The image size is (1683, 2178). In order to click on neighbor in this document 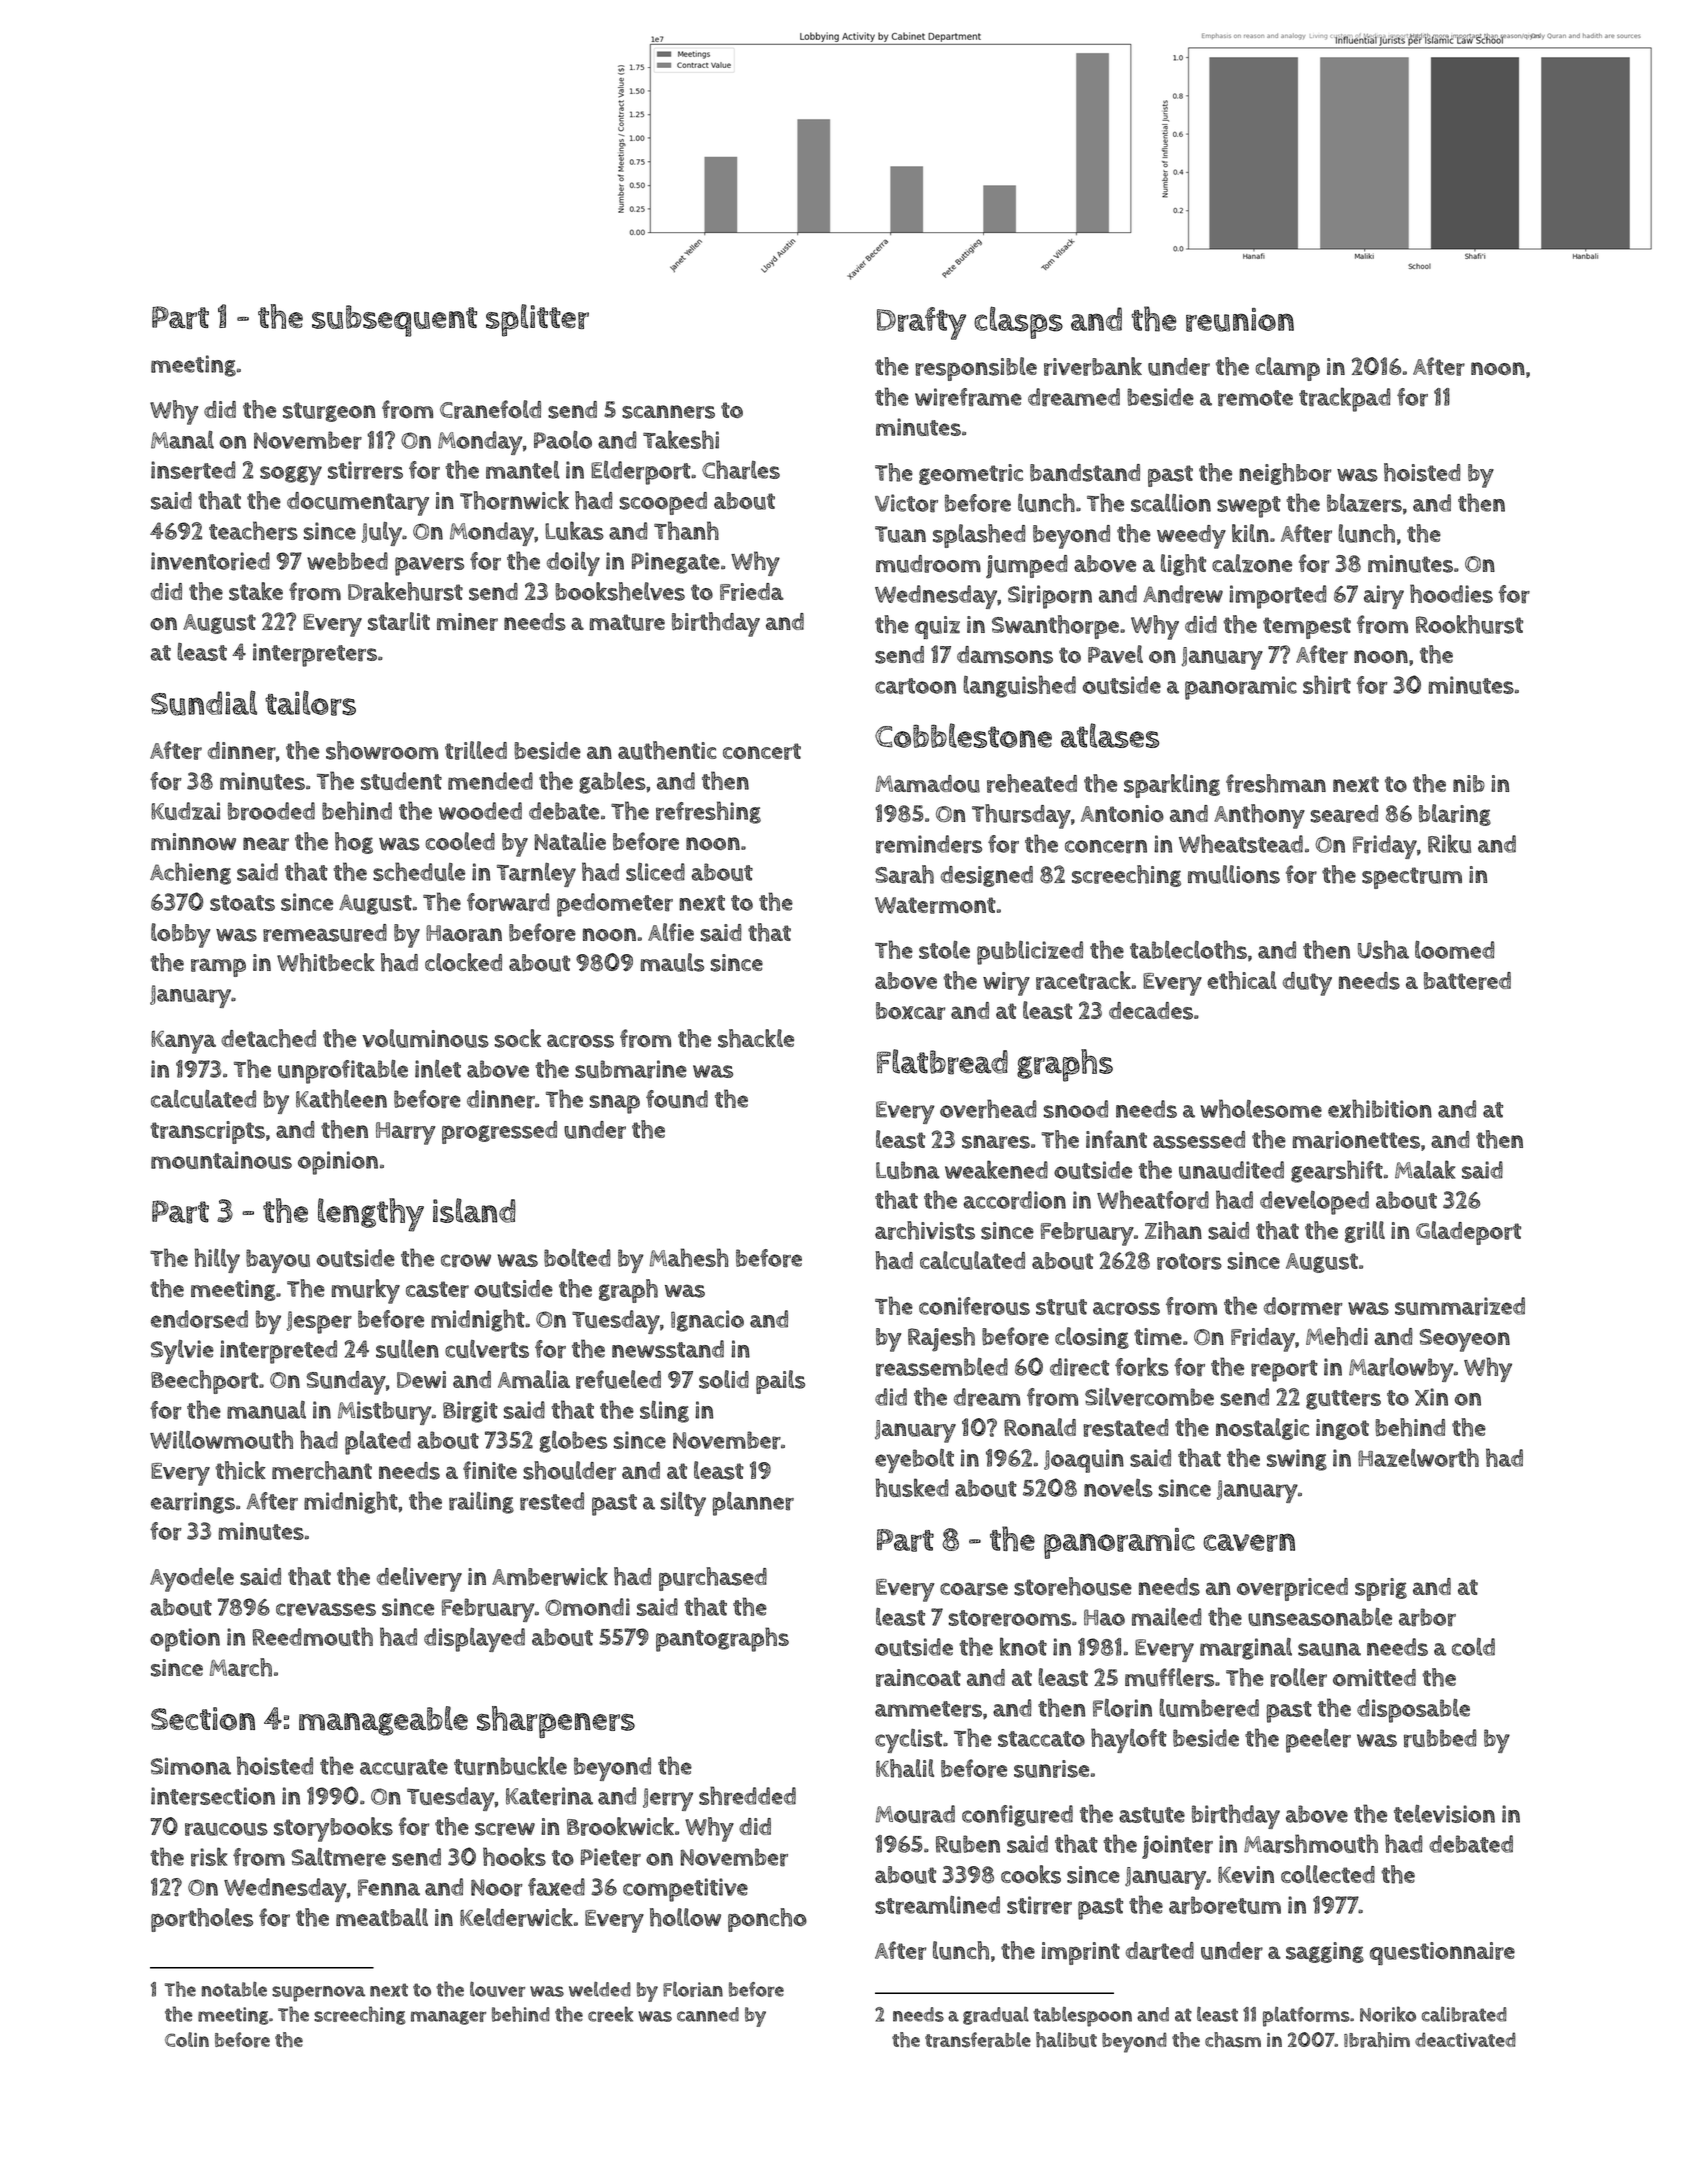, I will do `click(1285, 474)`.
